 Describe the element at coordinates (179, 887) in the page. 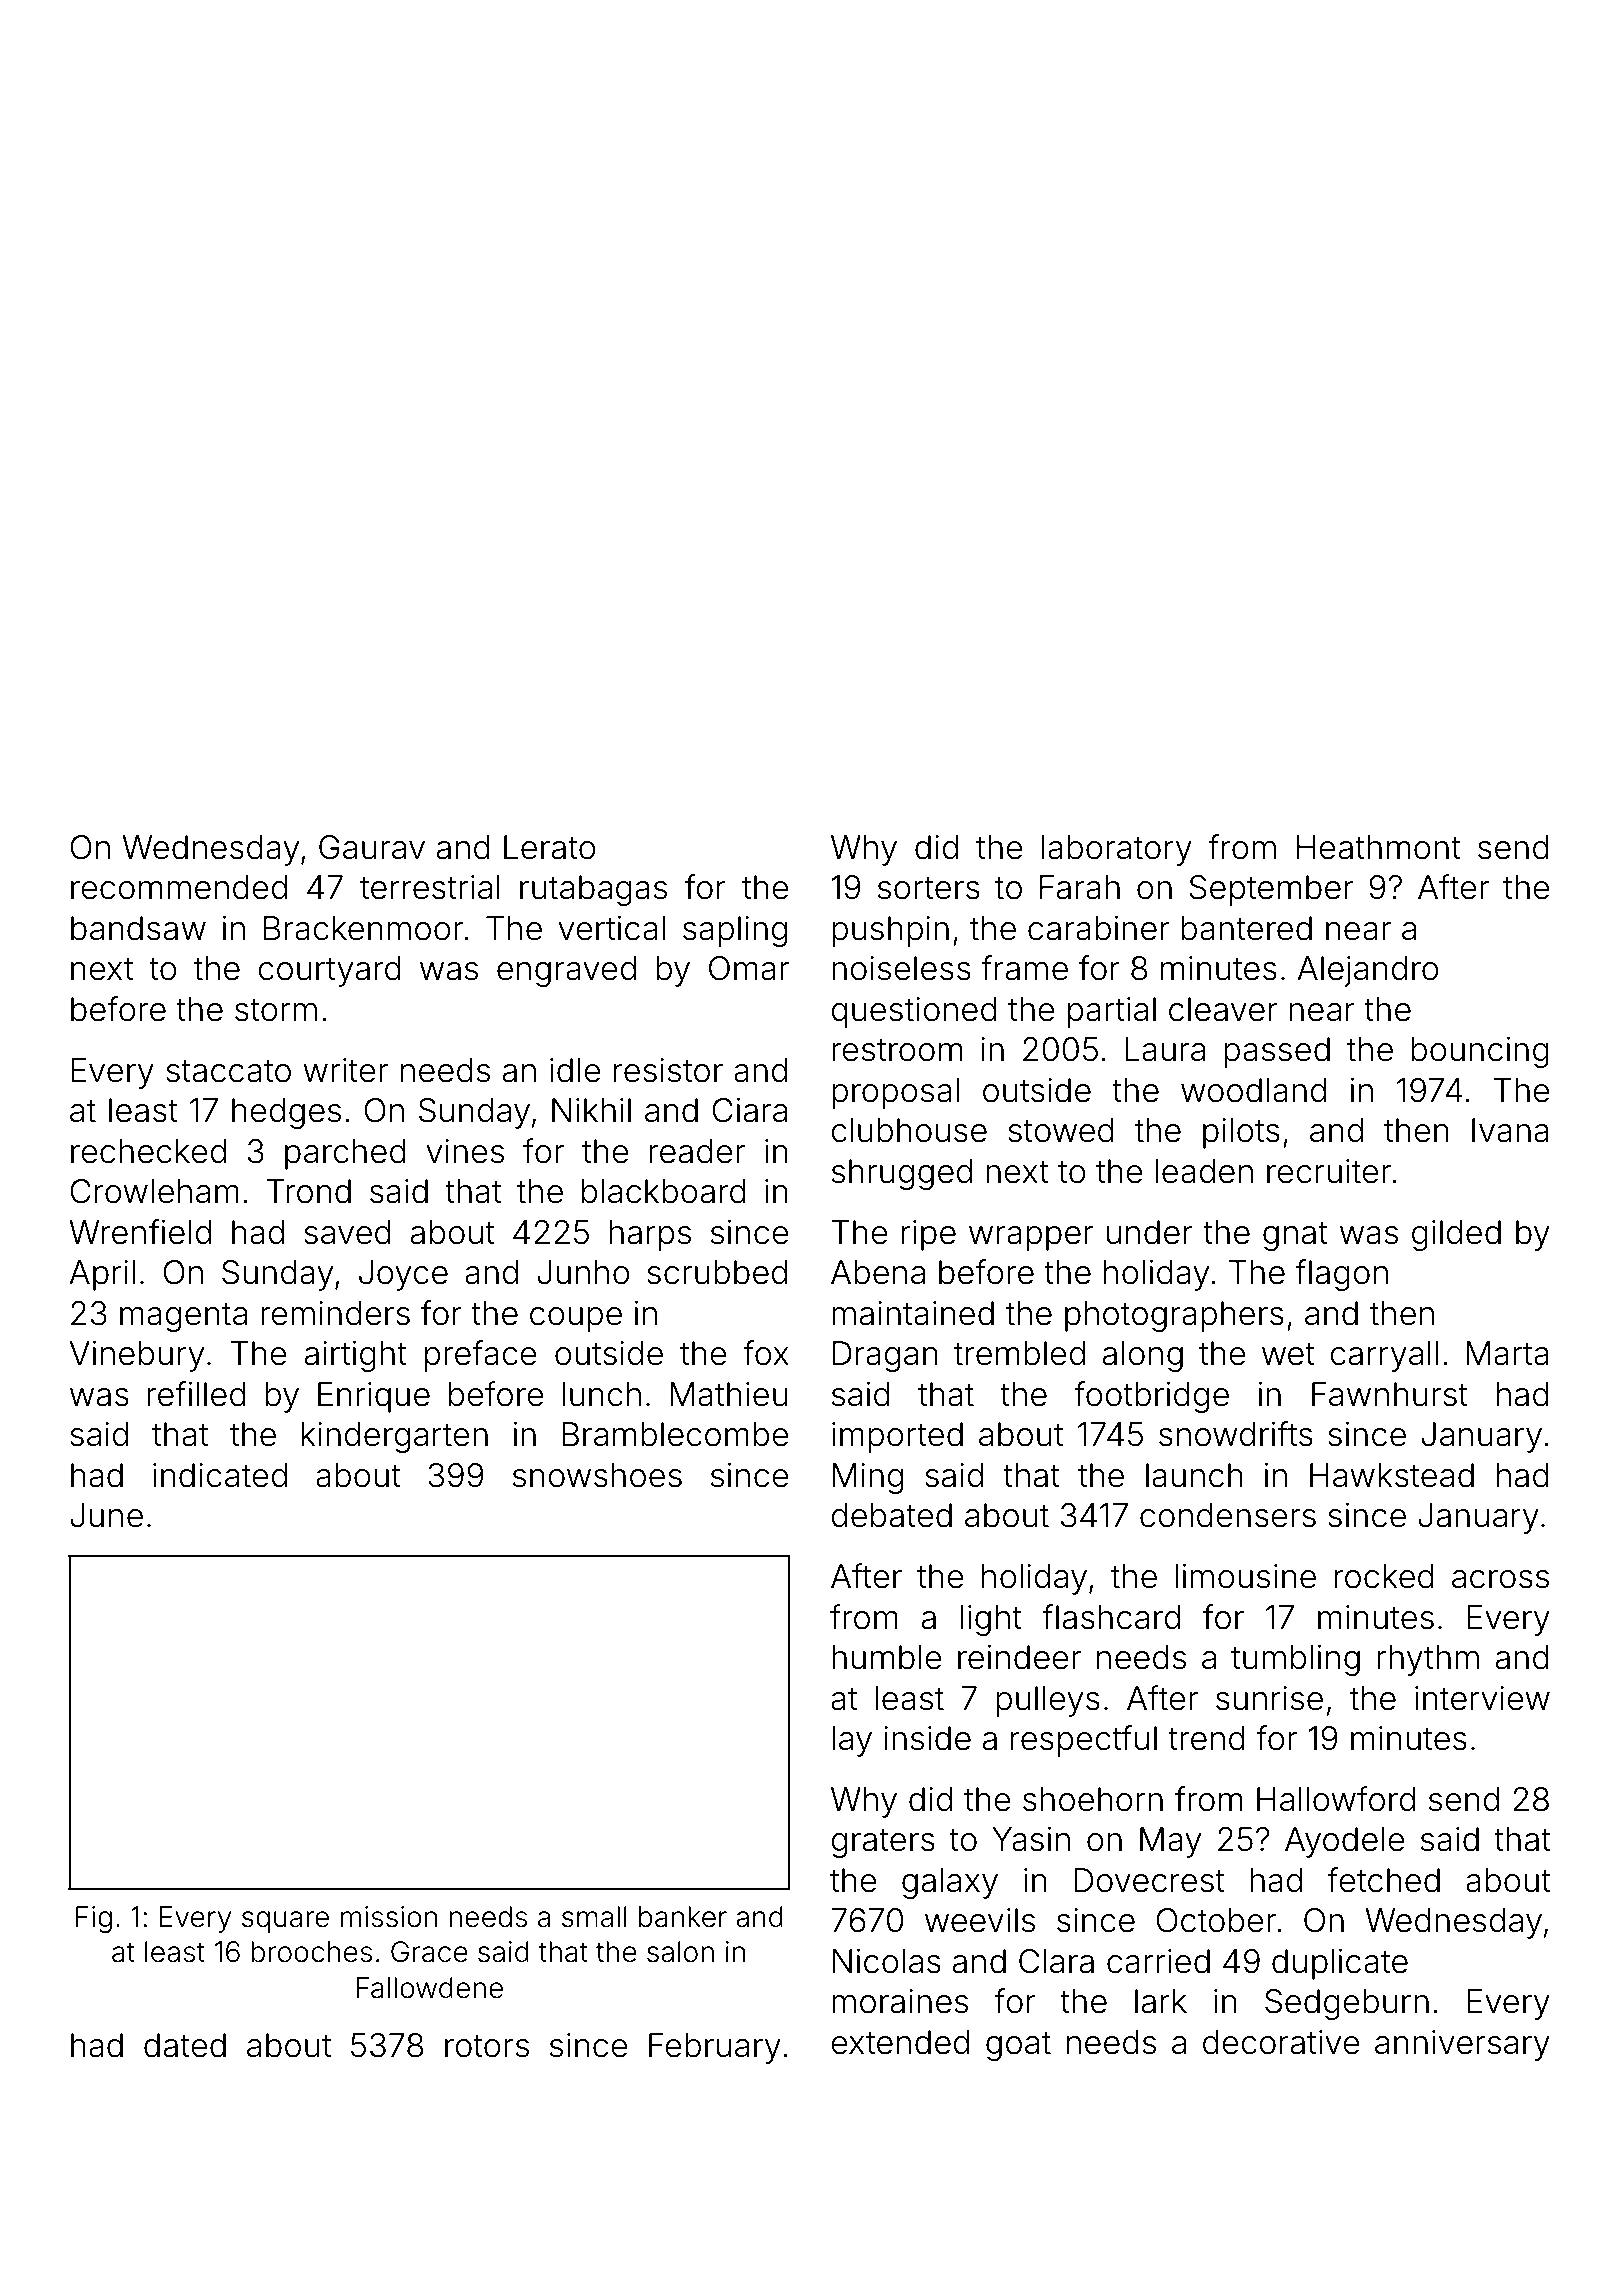

I see `recommended` at that location.
